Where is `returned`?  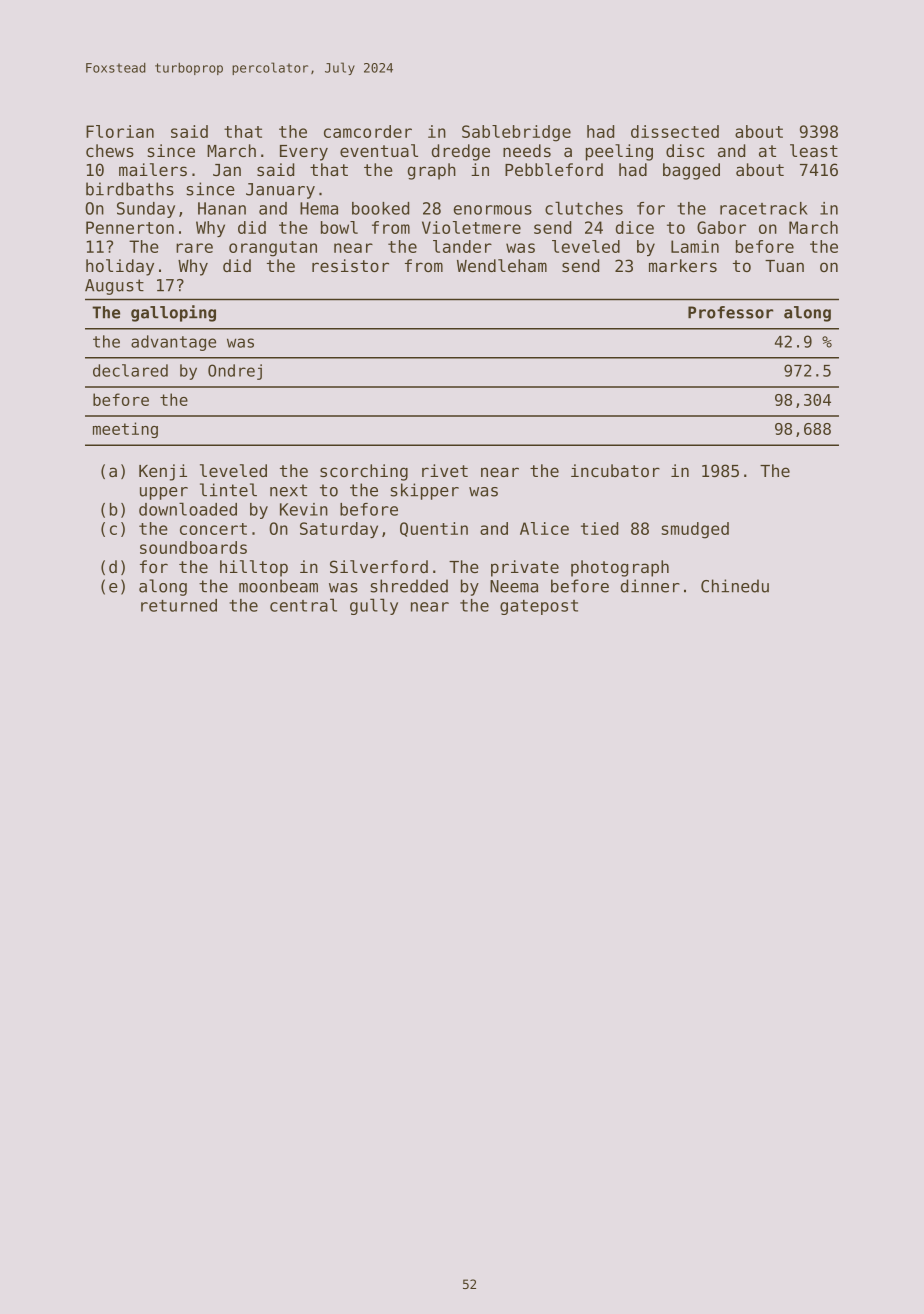 returned is located at coordinates (179, 605).
